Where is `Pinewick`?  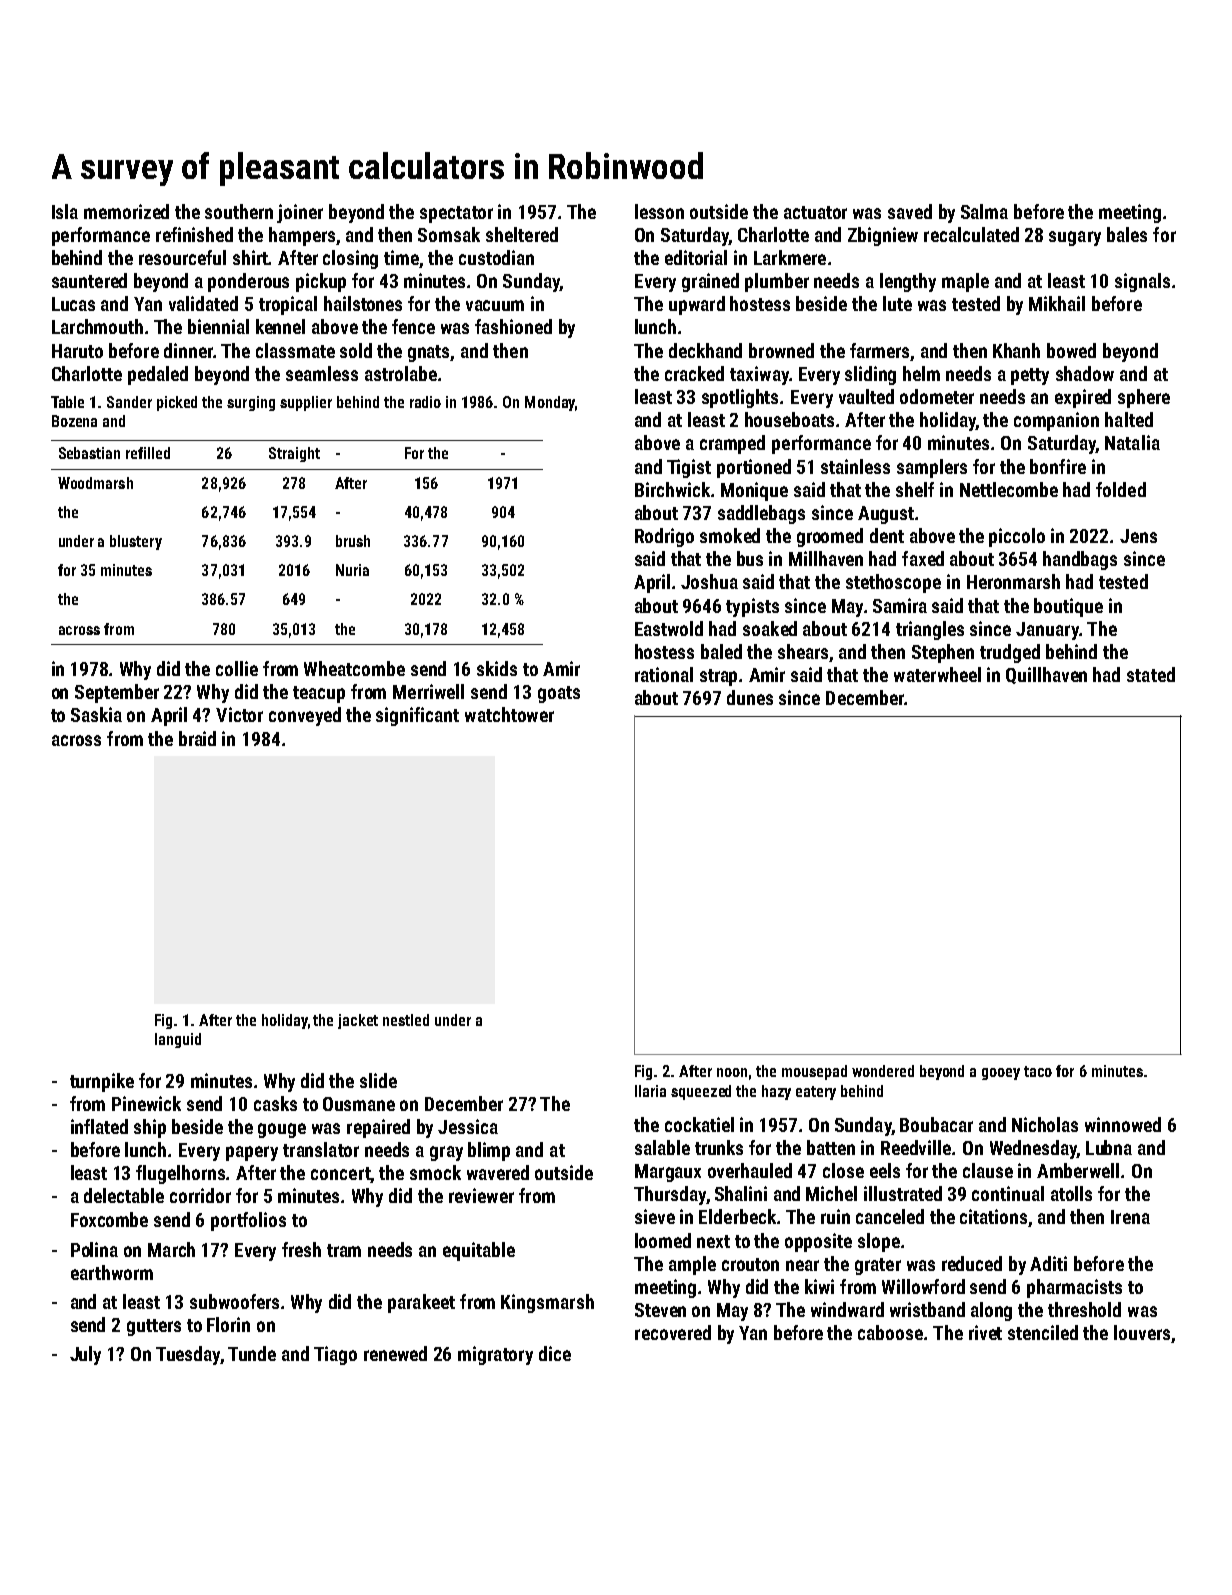 Pinewick is located at coordinates (146, 1103).
